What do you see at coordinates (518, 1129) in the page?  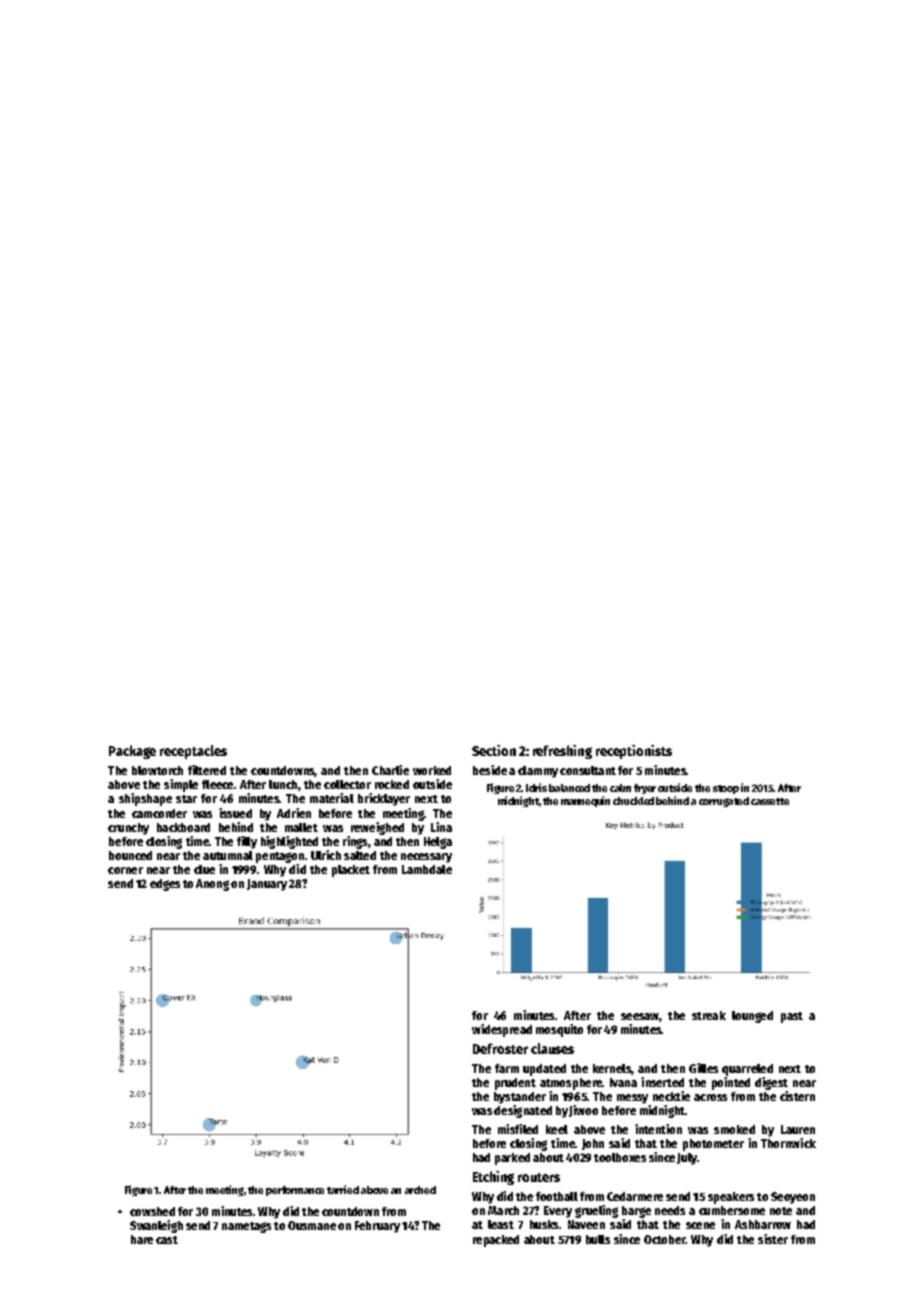 I see `misfiled` at bounding box center [518, 1129].
